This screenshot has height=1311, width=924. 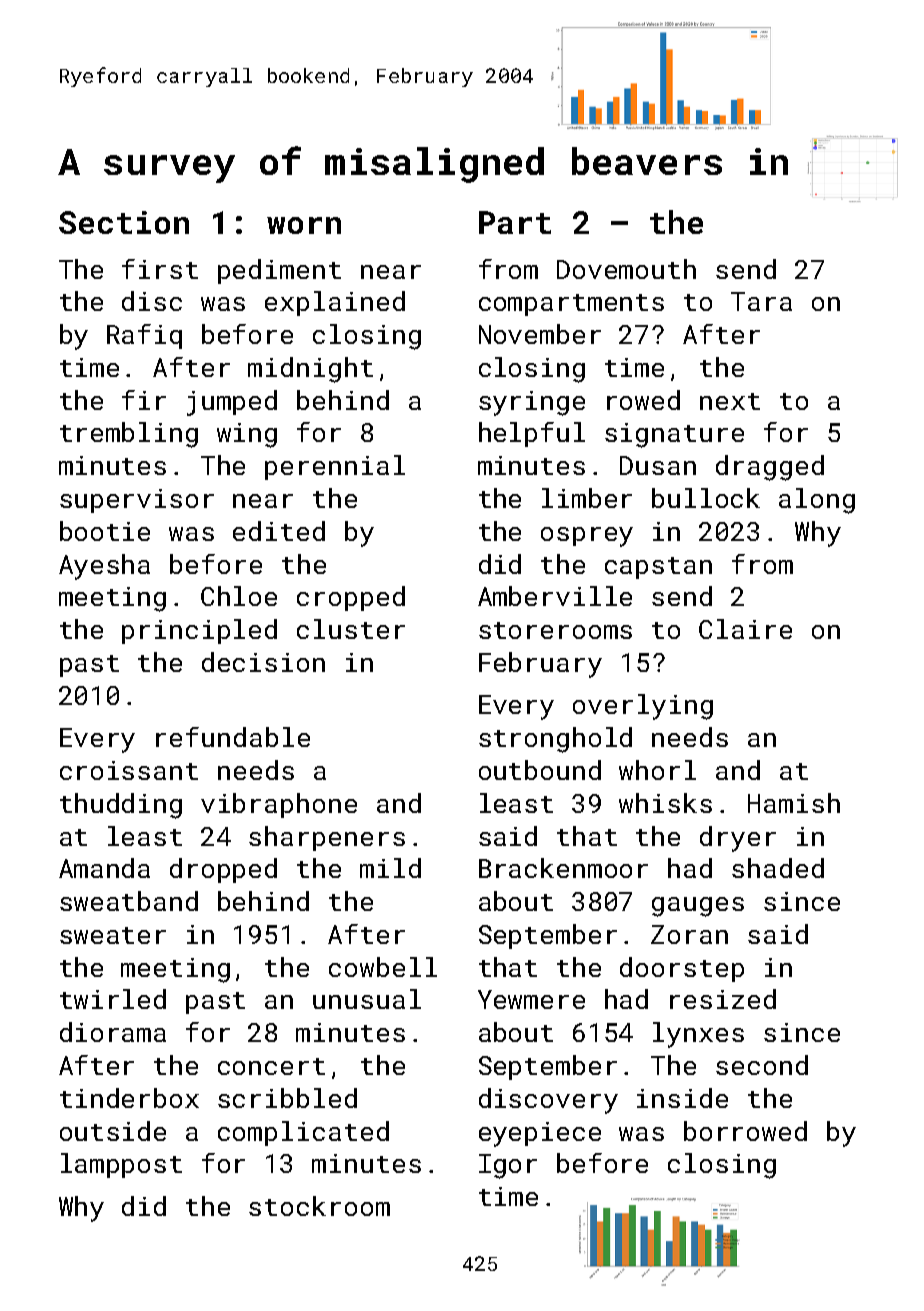 What do you see at coordinates (778, 868) in the screenshot?
I see `shaded` at bounding box center [778, 868].
